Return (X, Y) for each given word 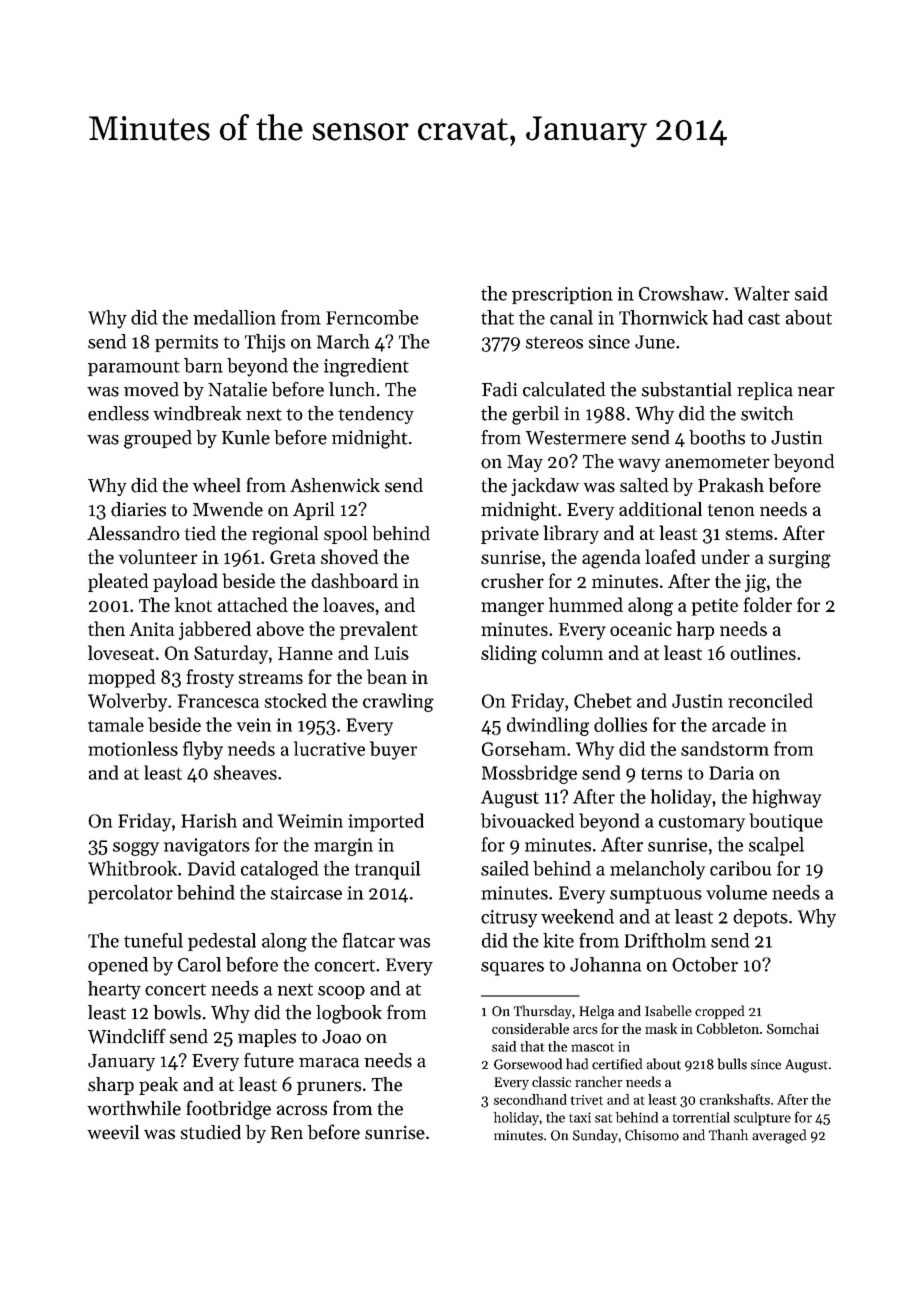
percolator (130, 894)
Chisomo (652, 1135)
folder (768, 604)
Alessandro (133, 533)
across (302, 1110)
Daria (731, 773)
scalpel (776, 846)
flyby (203, 750)
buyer (393, 750)
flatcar (369, 940)
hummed (586, 604)
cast (764, 319)
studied (210, 1132)
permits (186, 343)
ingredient (366, 367)
